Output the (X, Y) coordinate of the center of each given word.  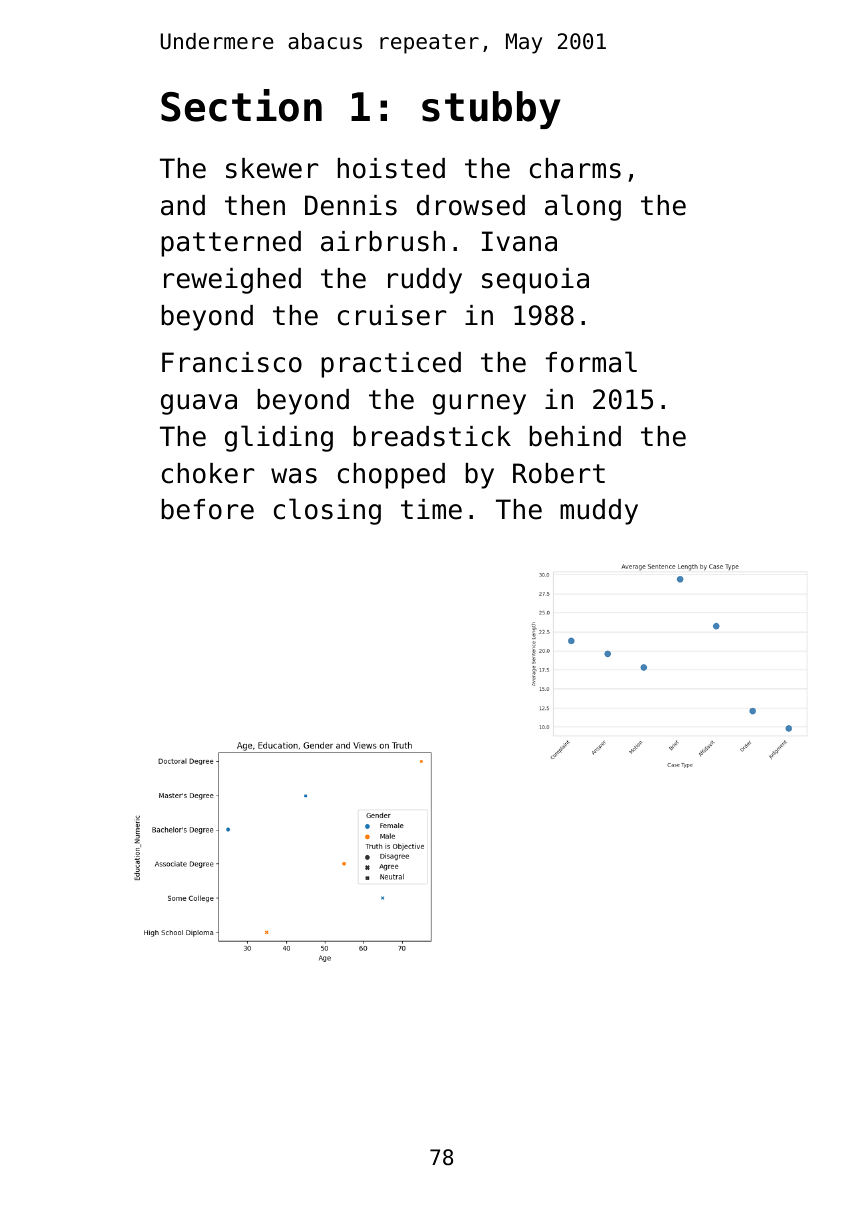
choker (208, 473)
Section (241, 105)
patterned (231, 244)
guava (199, 404)
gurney (479, 404)
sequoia (535, 281)
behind (575, 436)
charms (575, 168)
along (583, 207)
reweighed (232, 281)
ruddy (425, 281)
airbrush (383, 241)
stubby (491, 110)
